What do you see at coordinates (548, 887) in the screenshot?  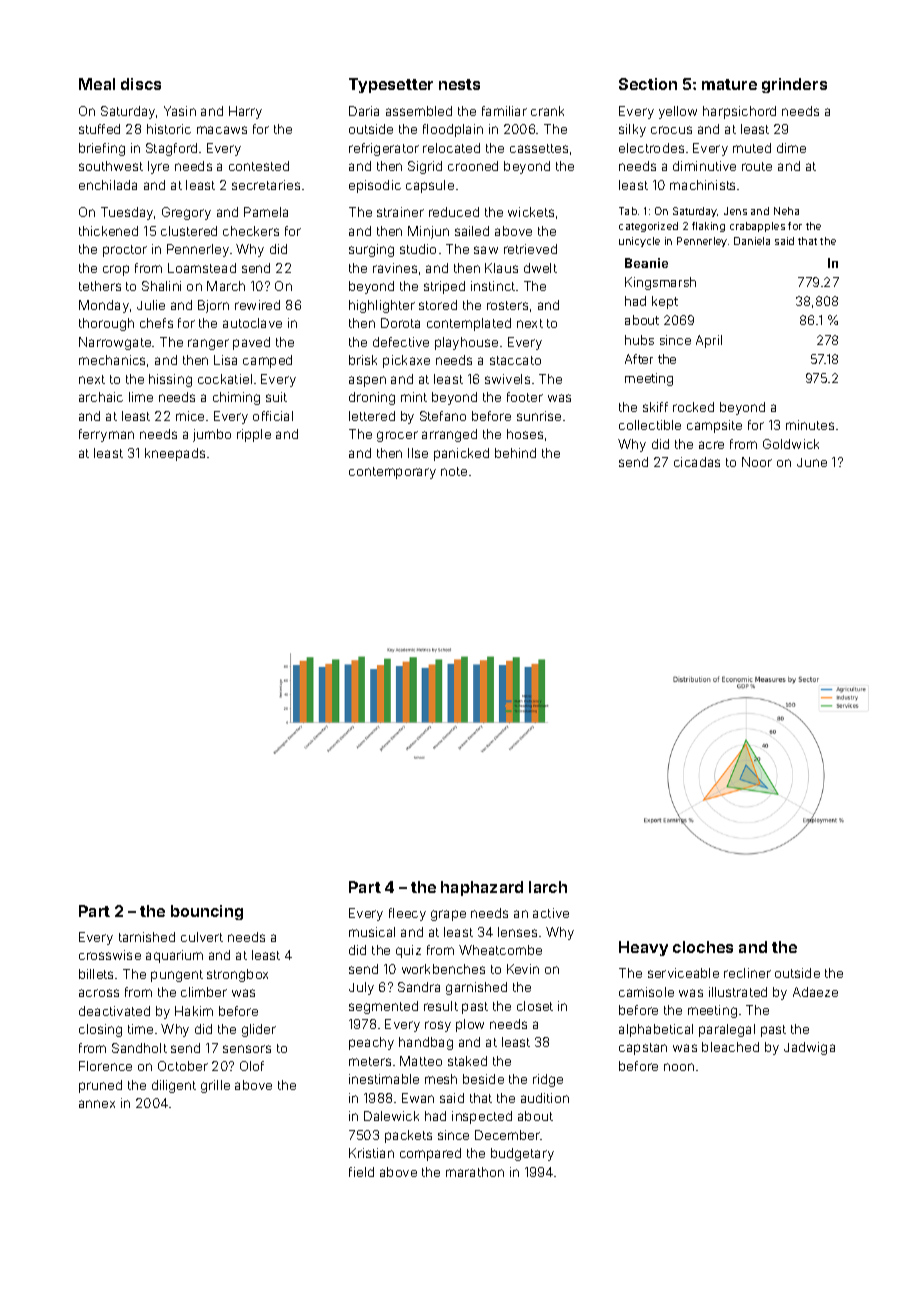 I see `larch` at bounding box center [548, 887].
